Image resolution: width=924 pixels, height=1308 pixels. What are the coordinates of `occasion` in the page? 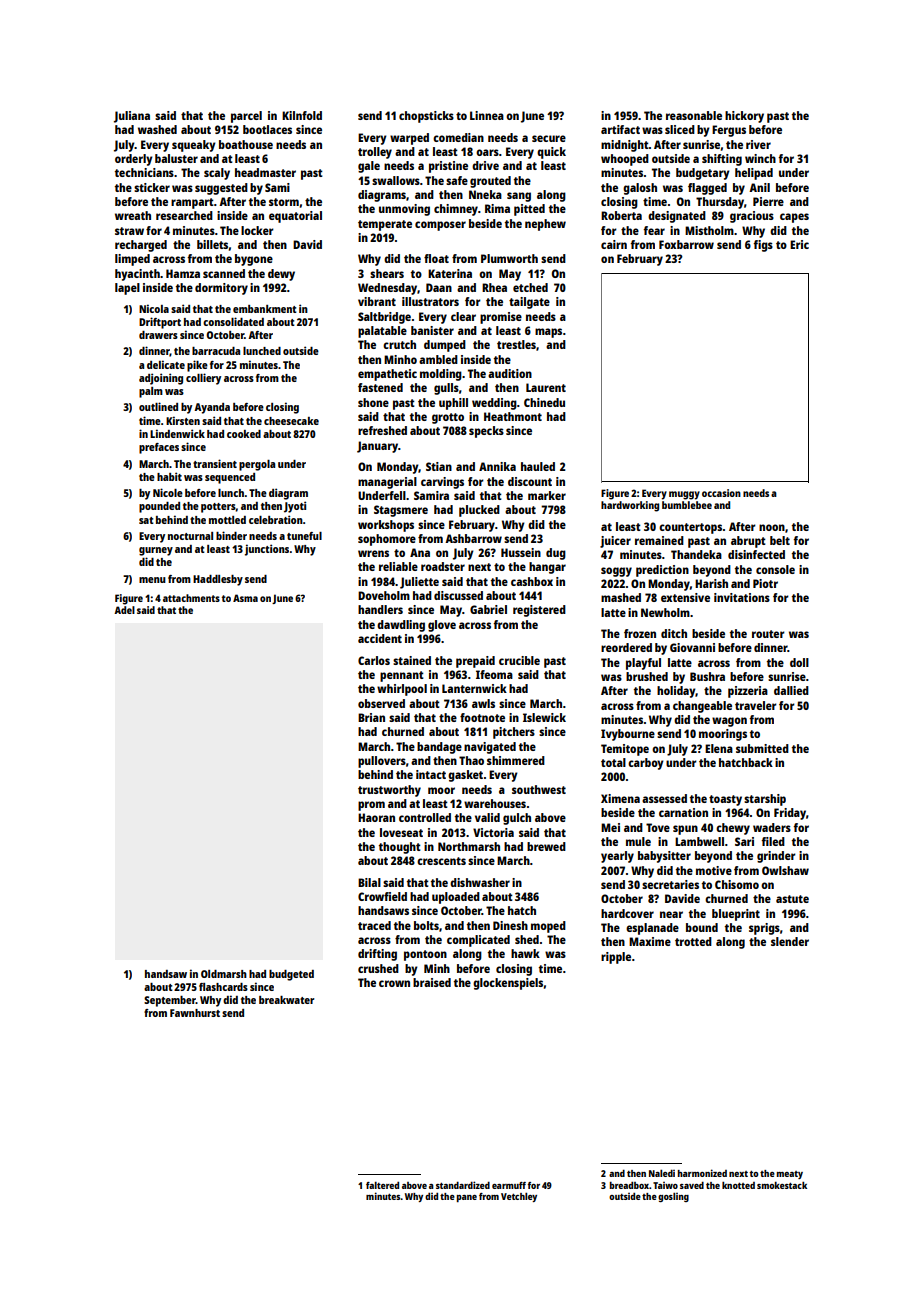 It's located at (721, 493).
